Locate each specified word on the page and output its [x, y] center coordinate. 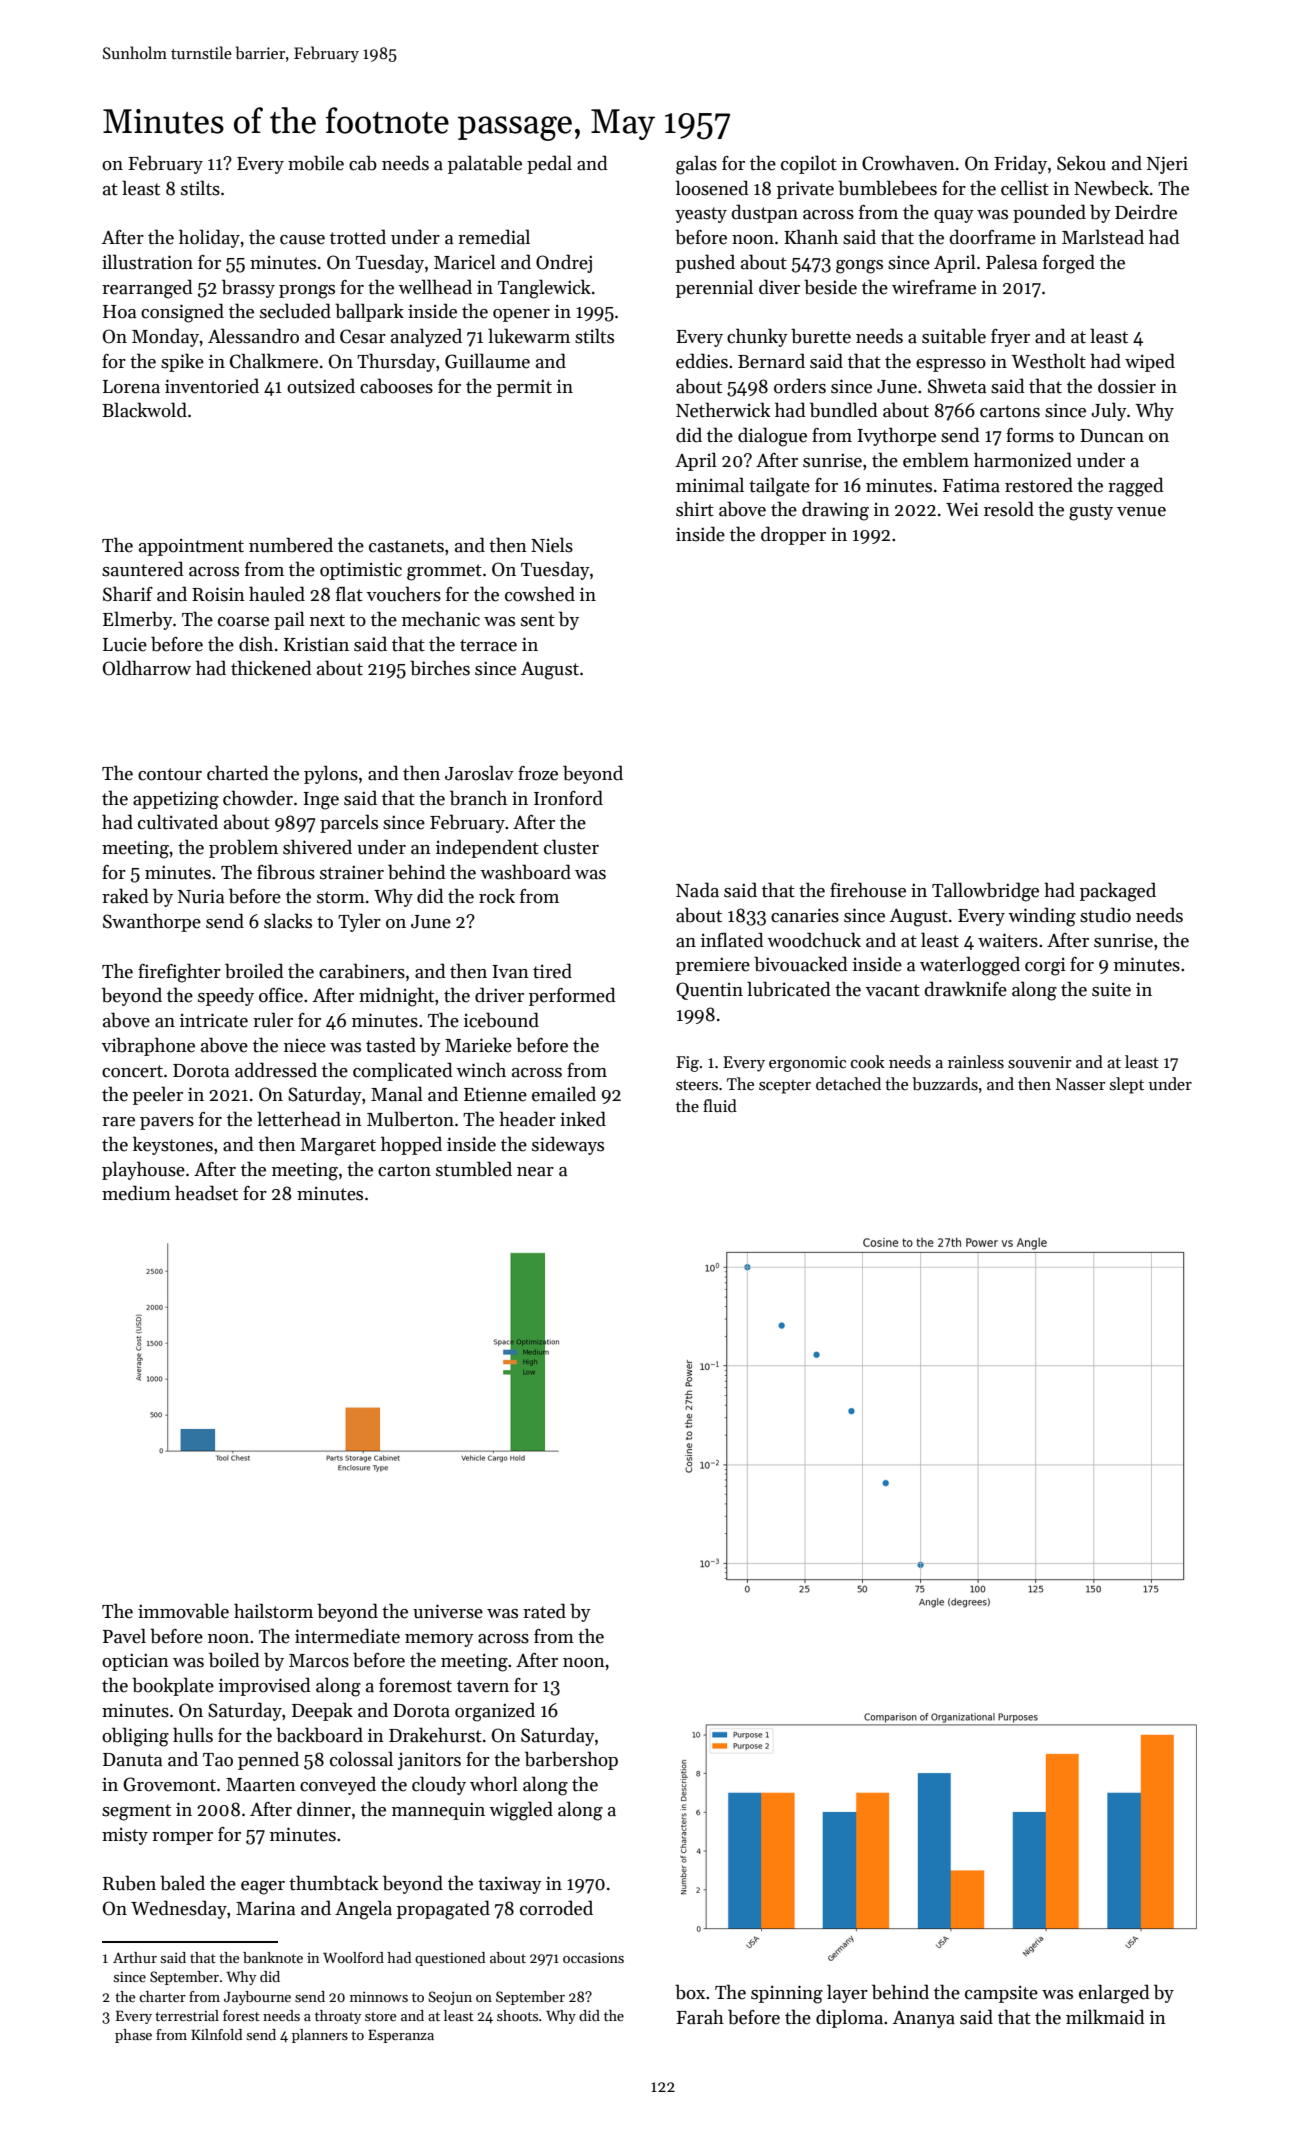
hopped [411, 1145]
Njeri [1167, 165]
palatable [485, 164]
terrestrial [187, 2015]
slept [1127, 1085]
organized [495, 1712]
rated [544, 1611]
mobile [316, 163]
